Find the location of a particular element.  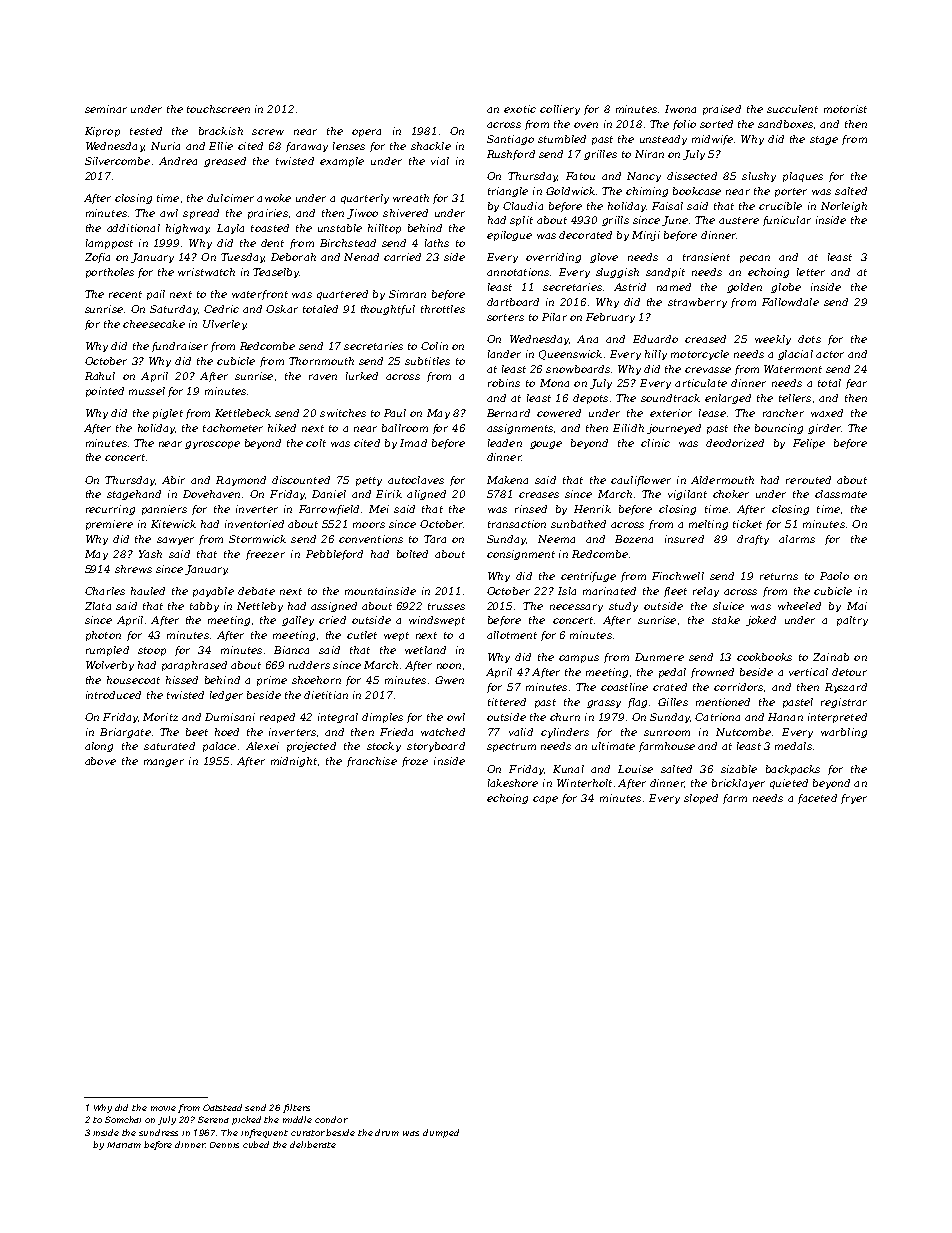

tellers is located at coordinates (795, 398).
